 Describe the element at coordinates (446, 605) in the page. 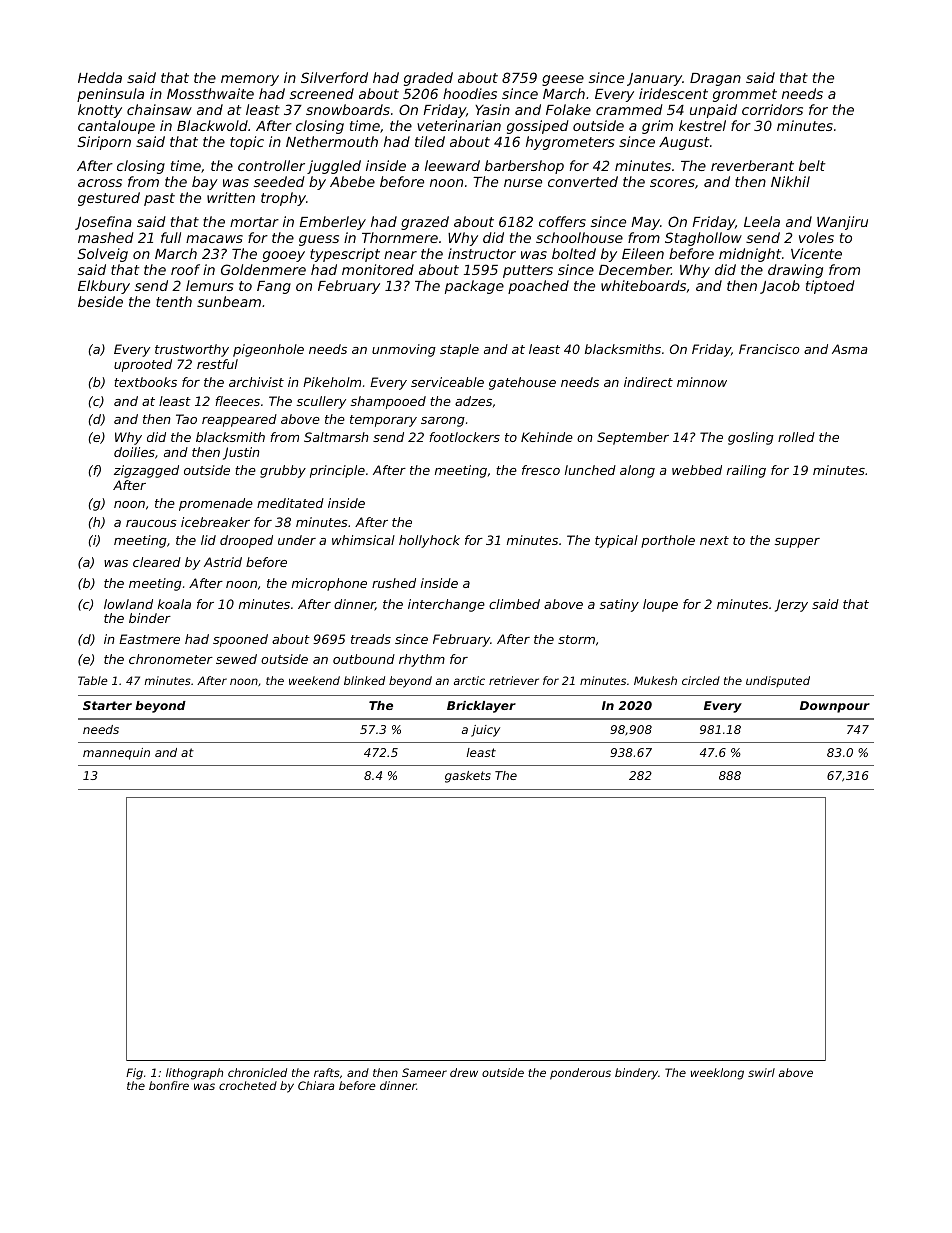

I see `interchange` at that location.
